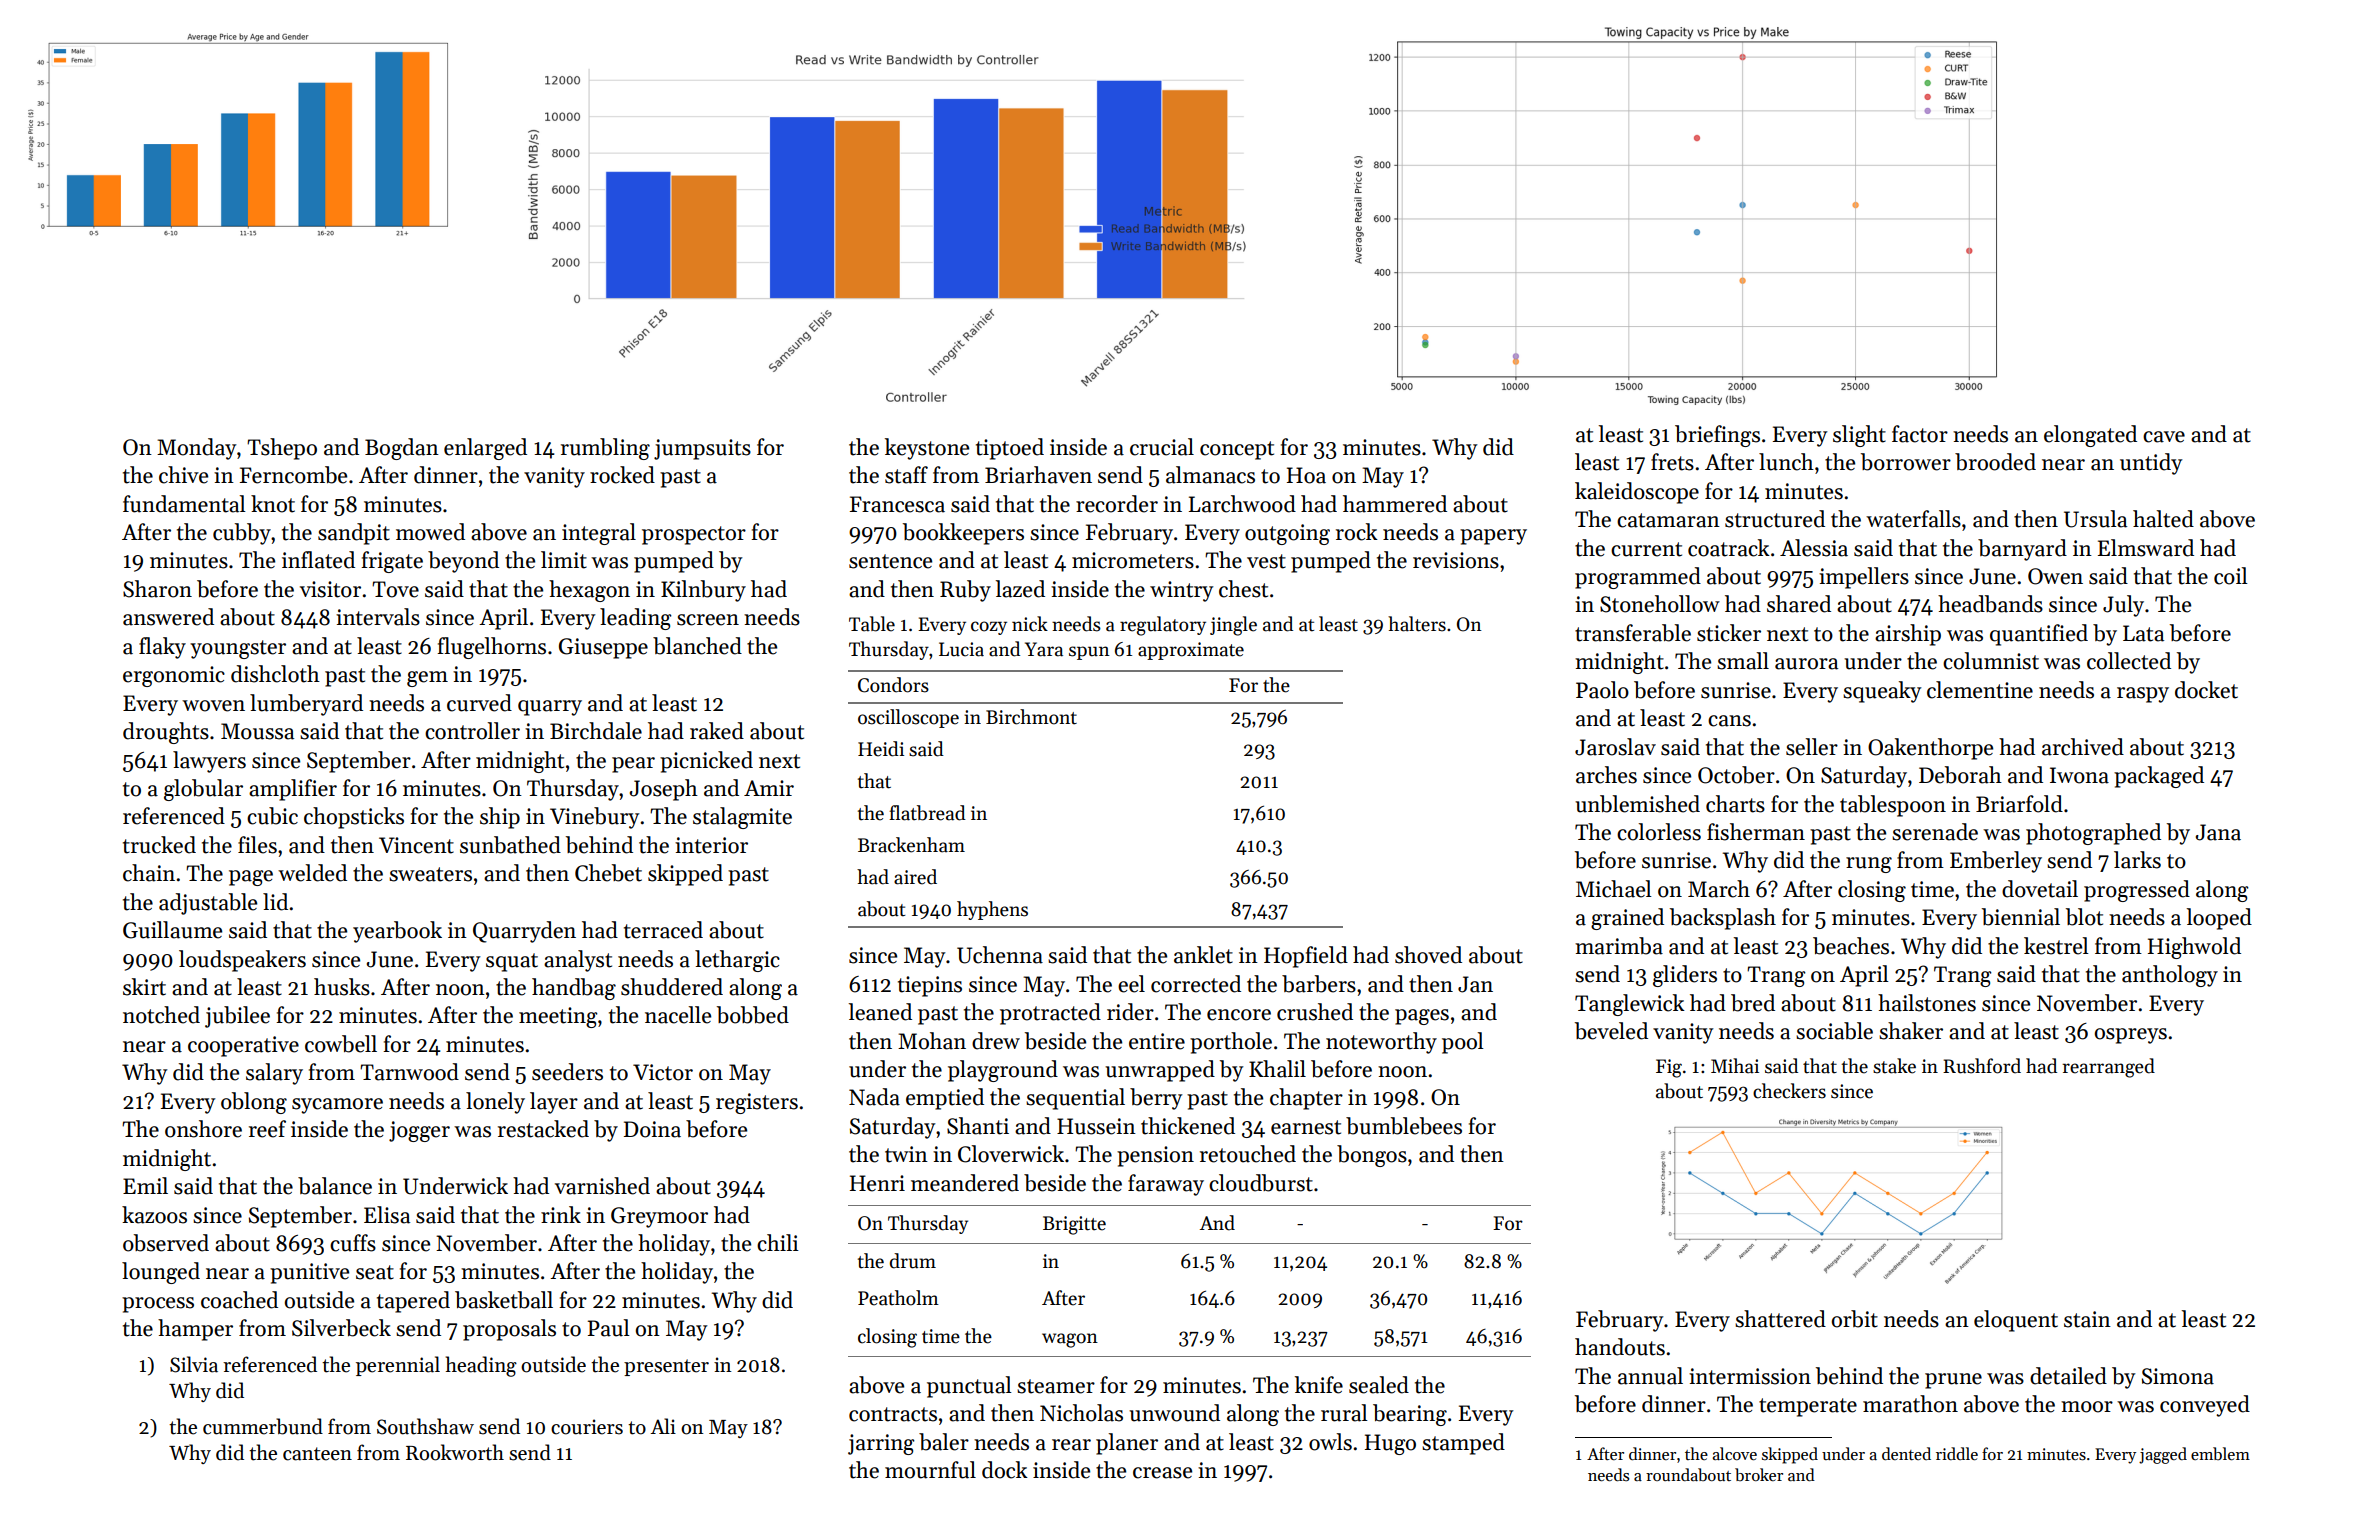  Describe the element at coordinates (1630, 1005) in the screenshot. I see `Tanglewick` at that location.
